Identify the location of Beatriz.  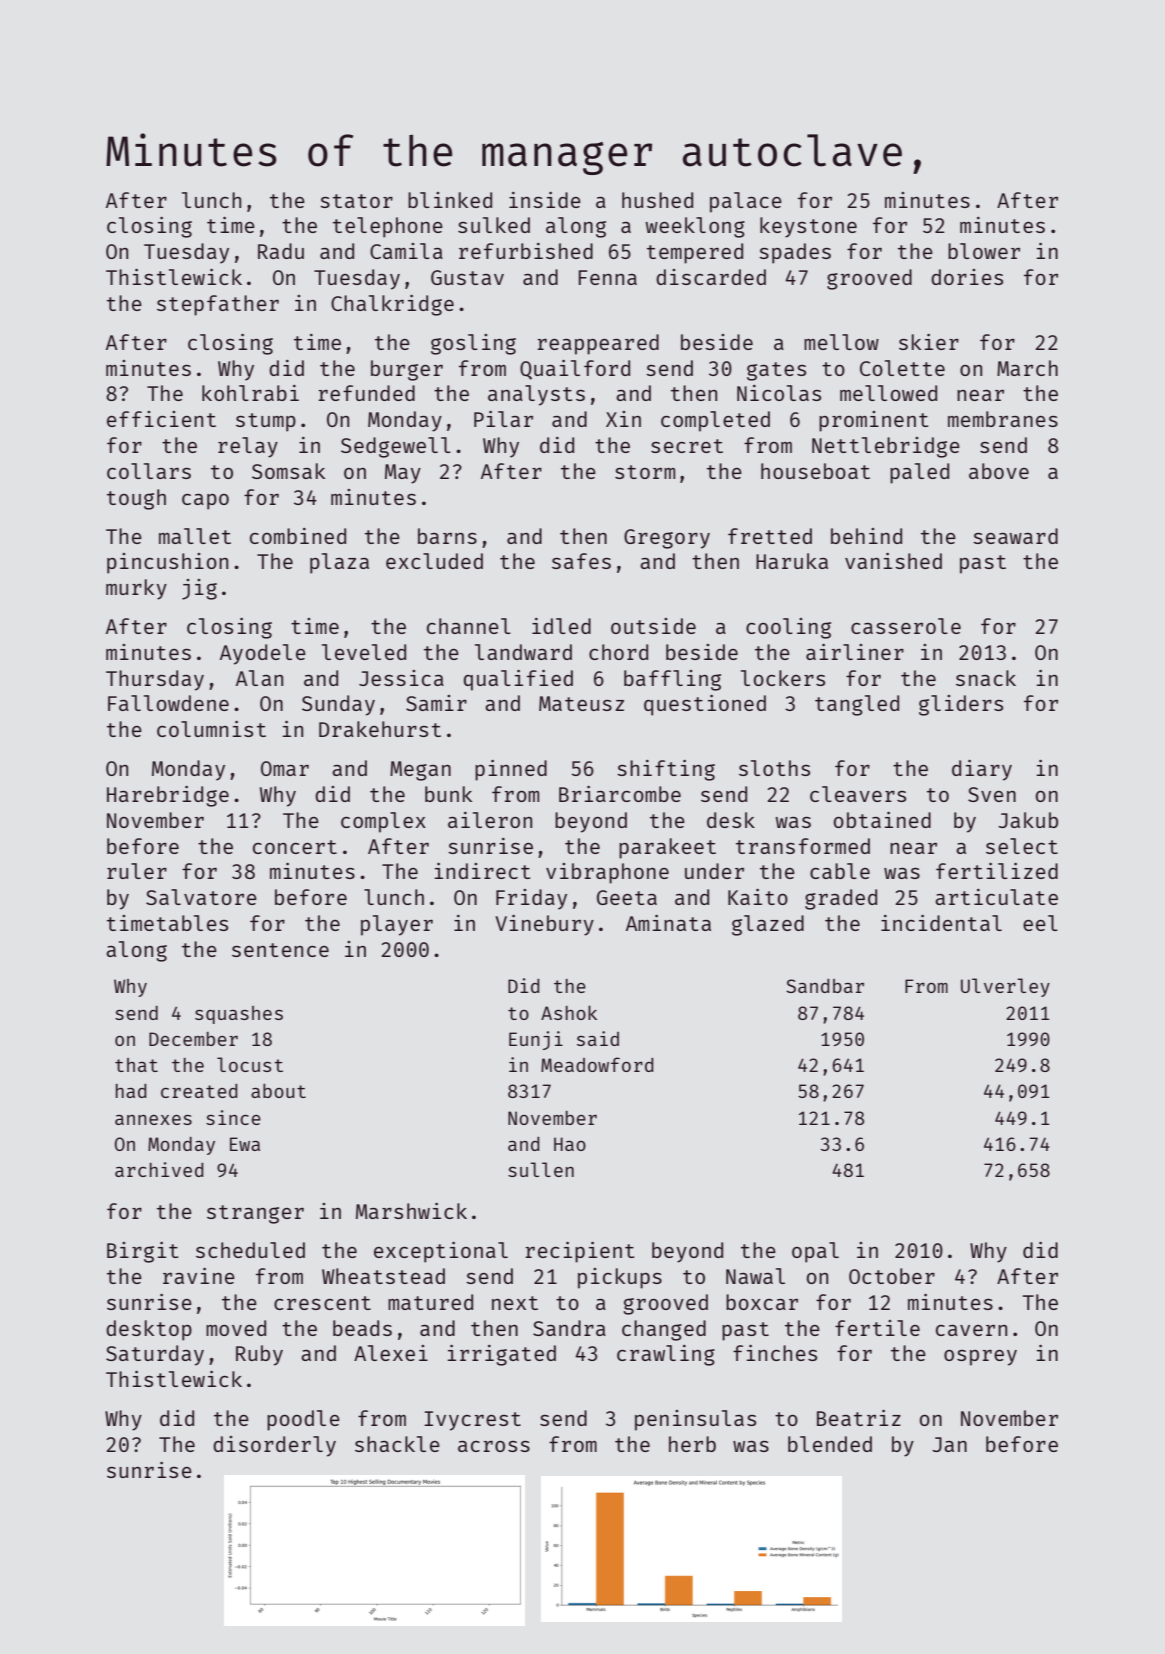
(859, 1418).
